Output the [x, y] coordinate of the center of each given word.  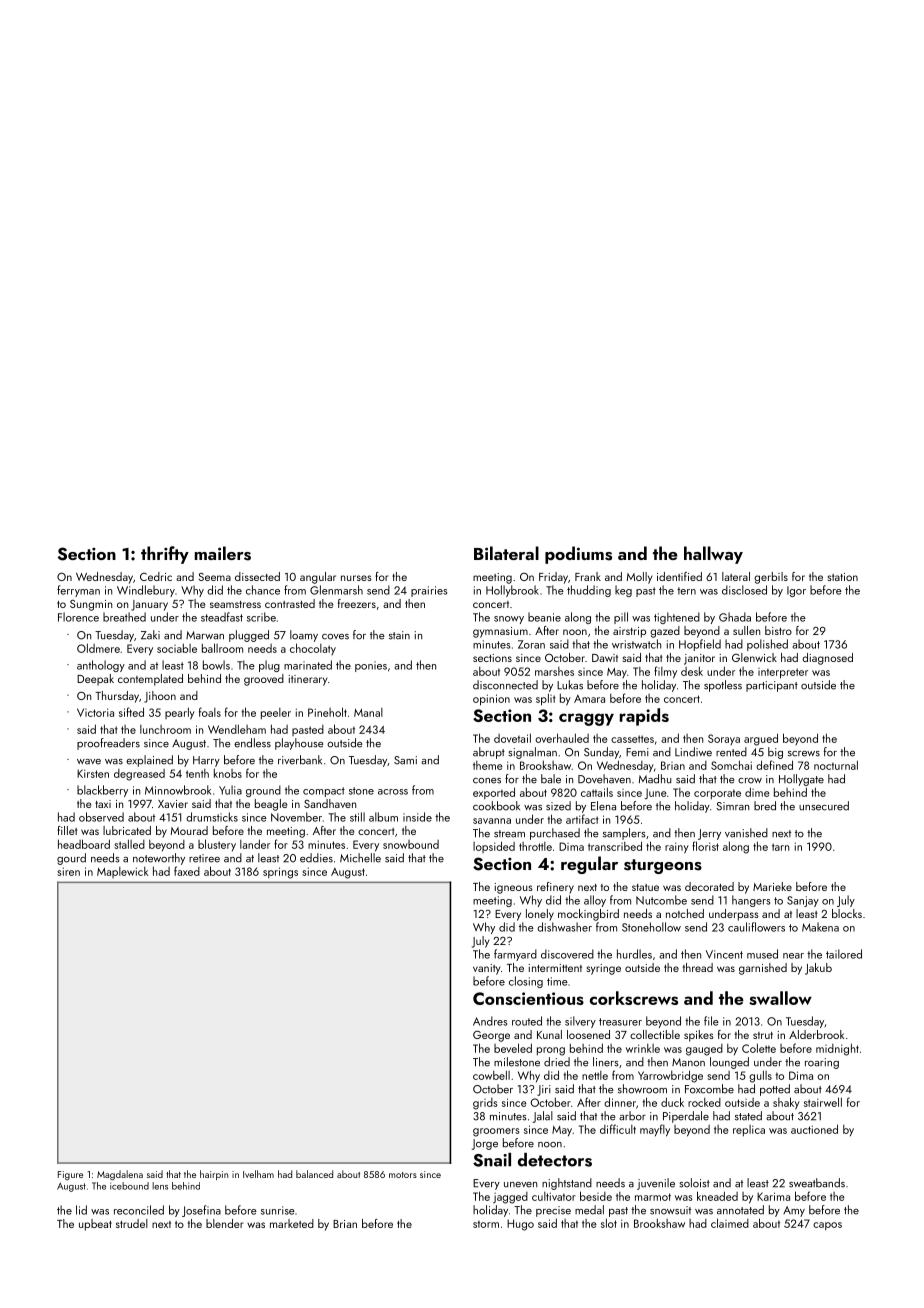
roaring [822, 1063]
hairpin [214, 1175]
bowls [216, 665]
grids [485, 1104]
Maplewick [122, 872]
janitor [699, 659]
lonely [540, 915]
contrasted [290, 603]
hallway [713, 555]
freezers [357, 603]
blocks [847, 913]
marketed [292, 1223]
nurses [356, 578]
